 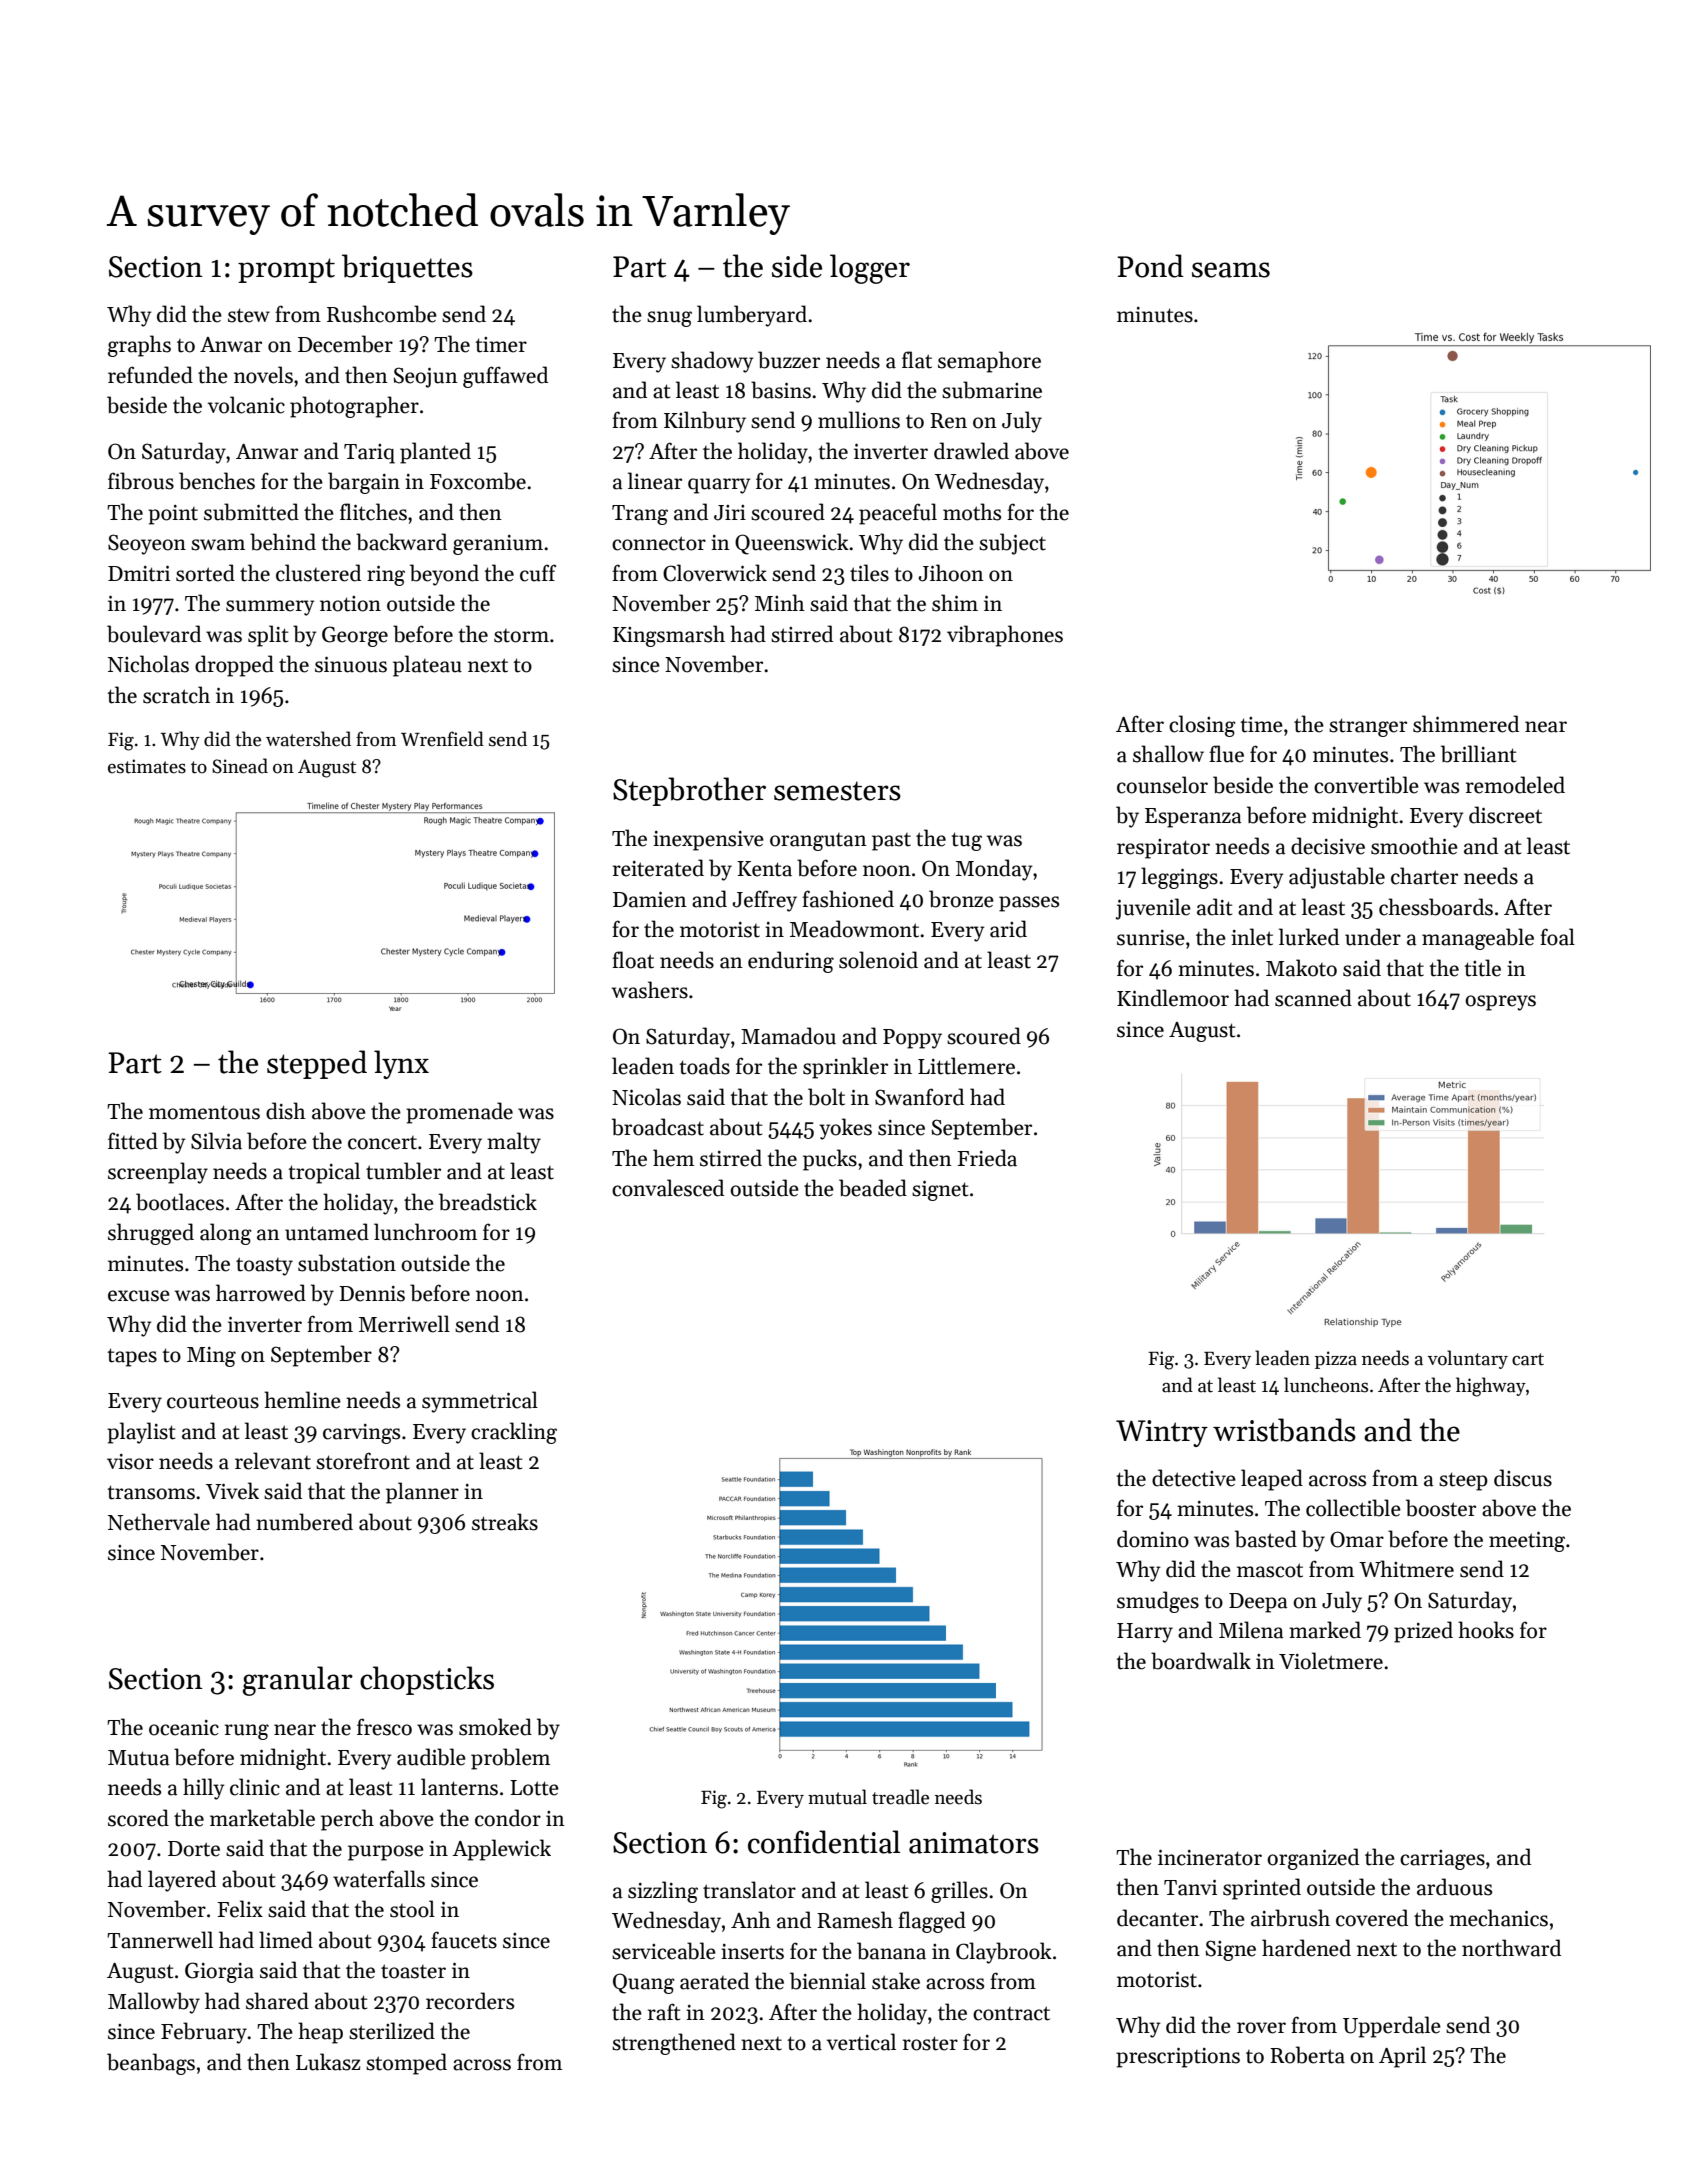 What do you see at coordinates (401, 1064) in the page?
I see `lynx` at bounding box center [401, 1064].
